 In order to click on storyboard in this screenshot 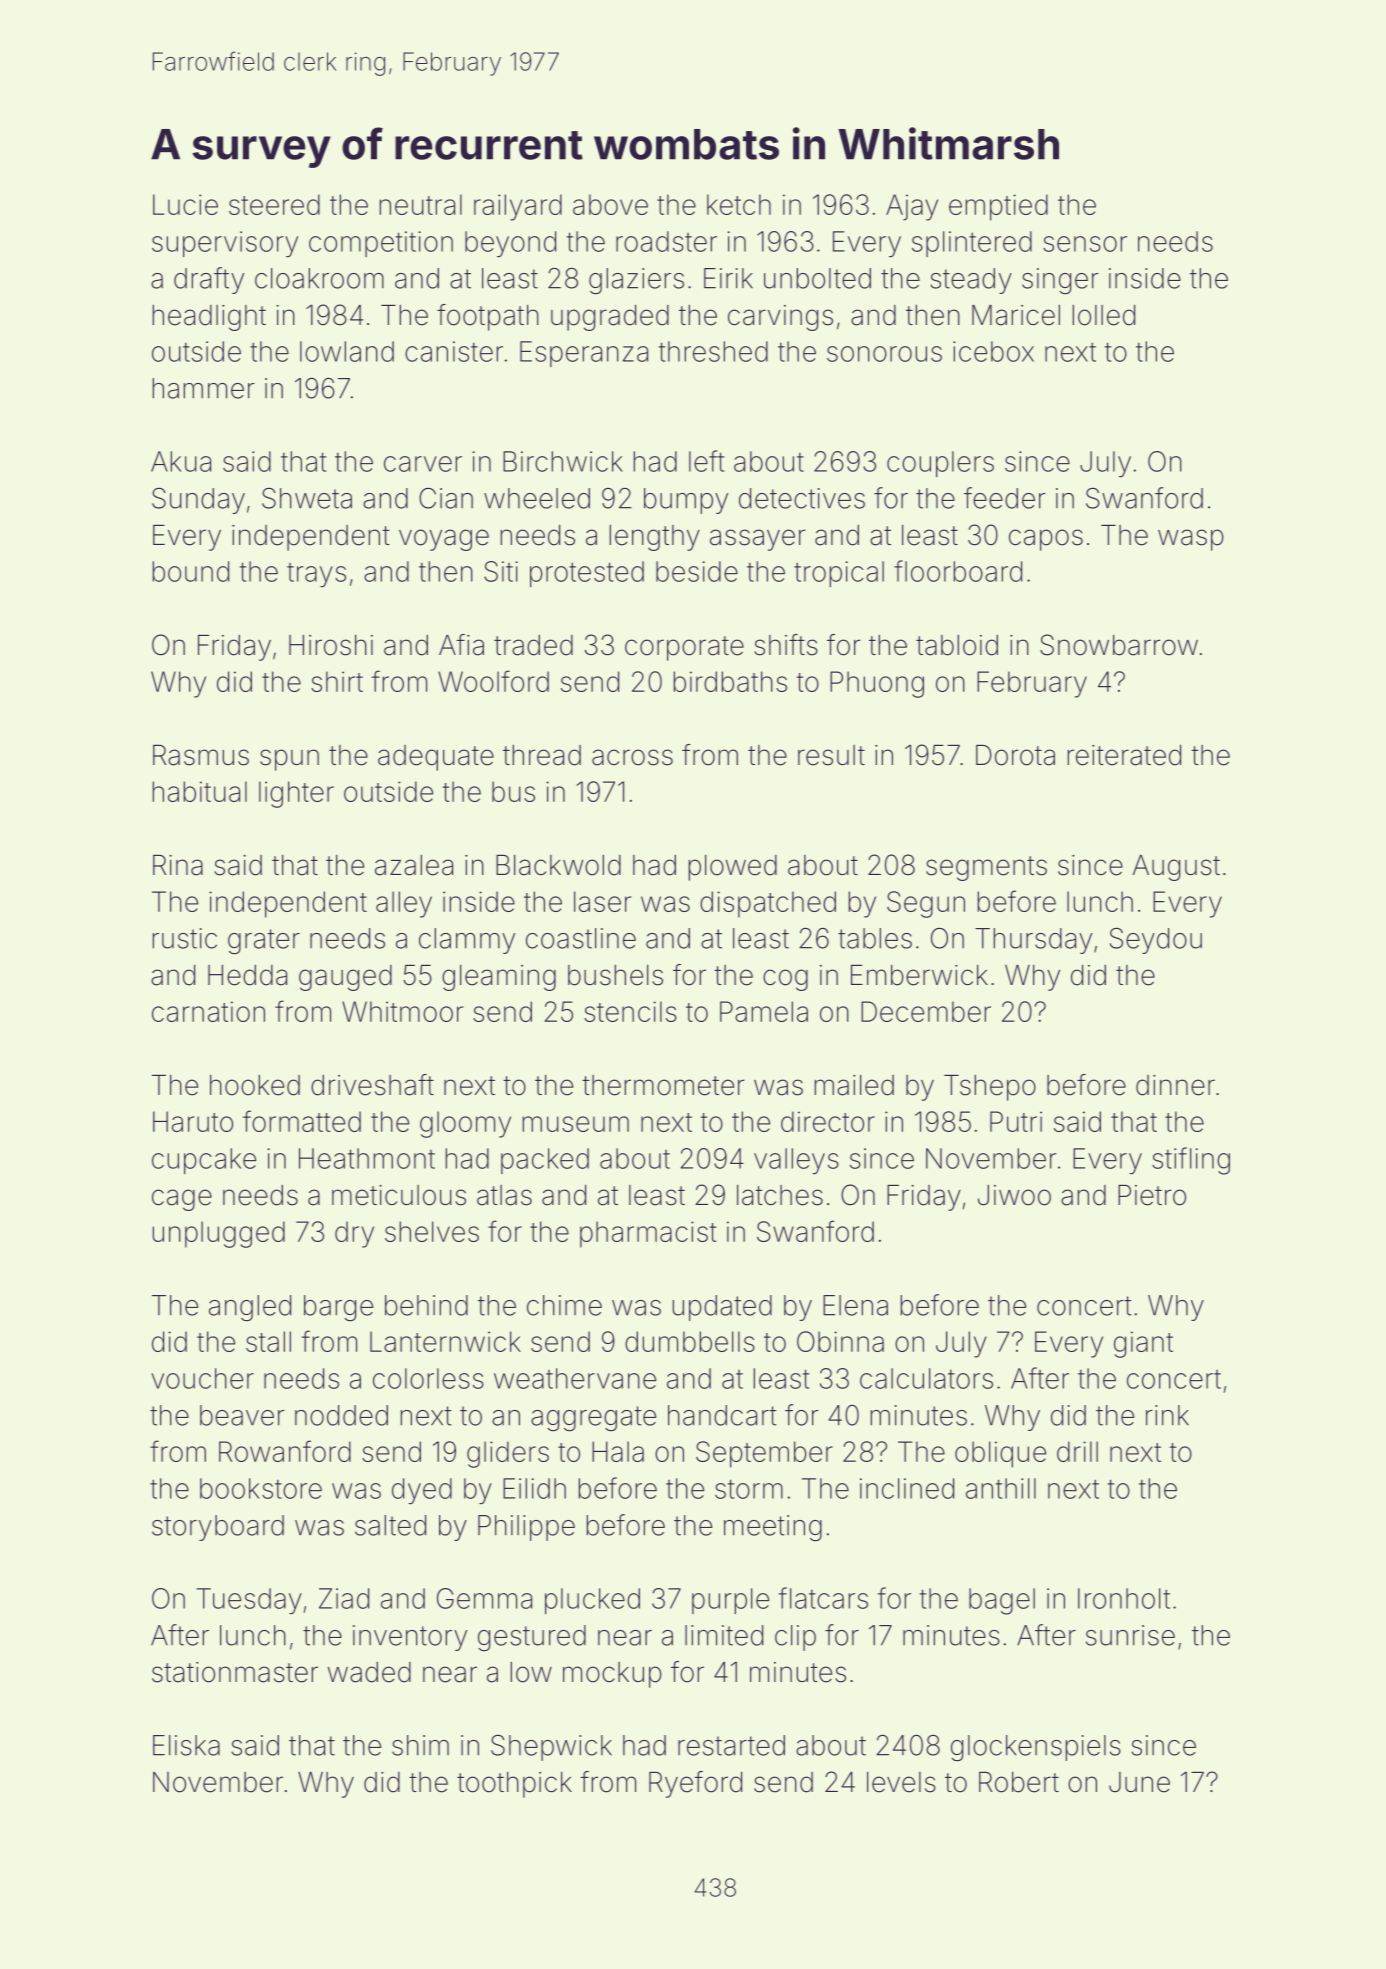, I will do `click(218, 1528)`.
